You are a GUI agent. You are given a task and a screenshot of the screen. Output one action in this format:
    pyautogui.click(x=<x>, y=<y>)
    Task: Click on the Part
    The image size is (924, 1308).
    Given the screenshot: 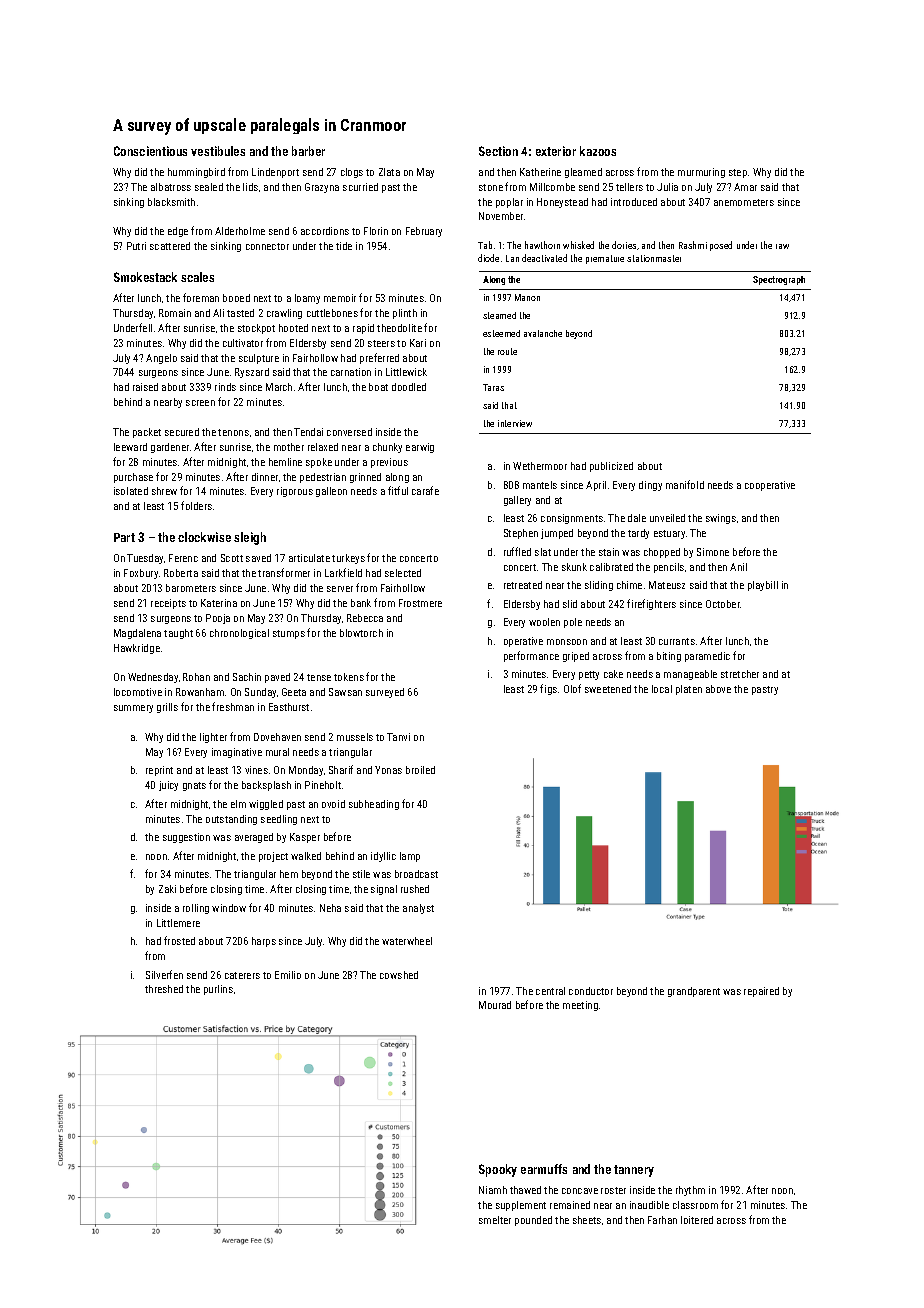 What is the action you would take?
    pyautogui.click(x=124, y=537)
